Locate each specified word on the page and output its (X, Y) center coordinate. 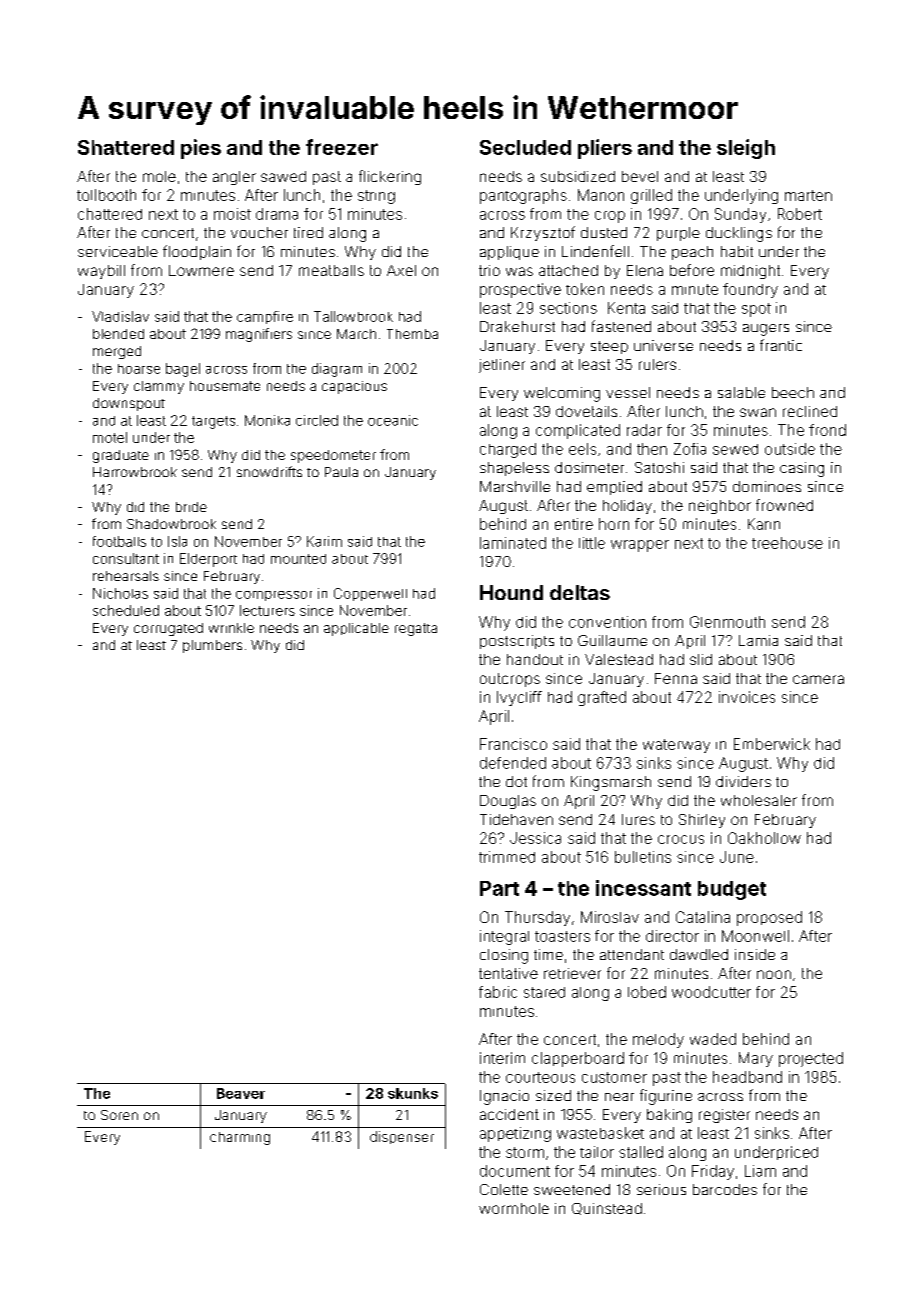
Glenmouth (727, 622)
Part (499, 888)
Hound (511, 592)
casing (802, 469)
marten (808, 195)
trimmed (507, 857)
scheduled (126, 610)
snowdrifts (269, 471)
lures (638, 819)
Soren (119, 1115)
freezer (342, 147)
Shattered (126, 147)
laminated (513, 543)
